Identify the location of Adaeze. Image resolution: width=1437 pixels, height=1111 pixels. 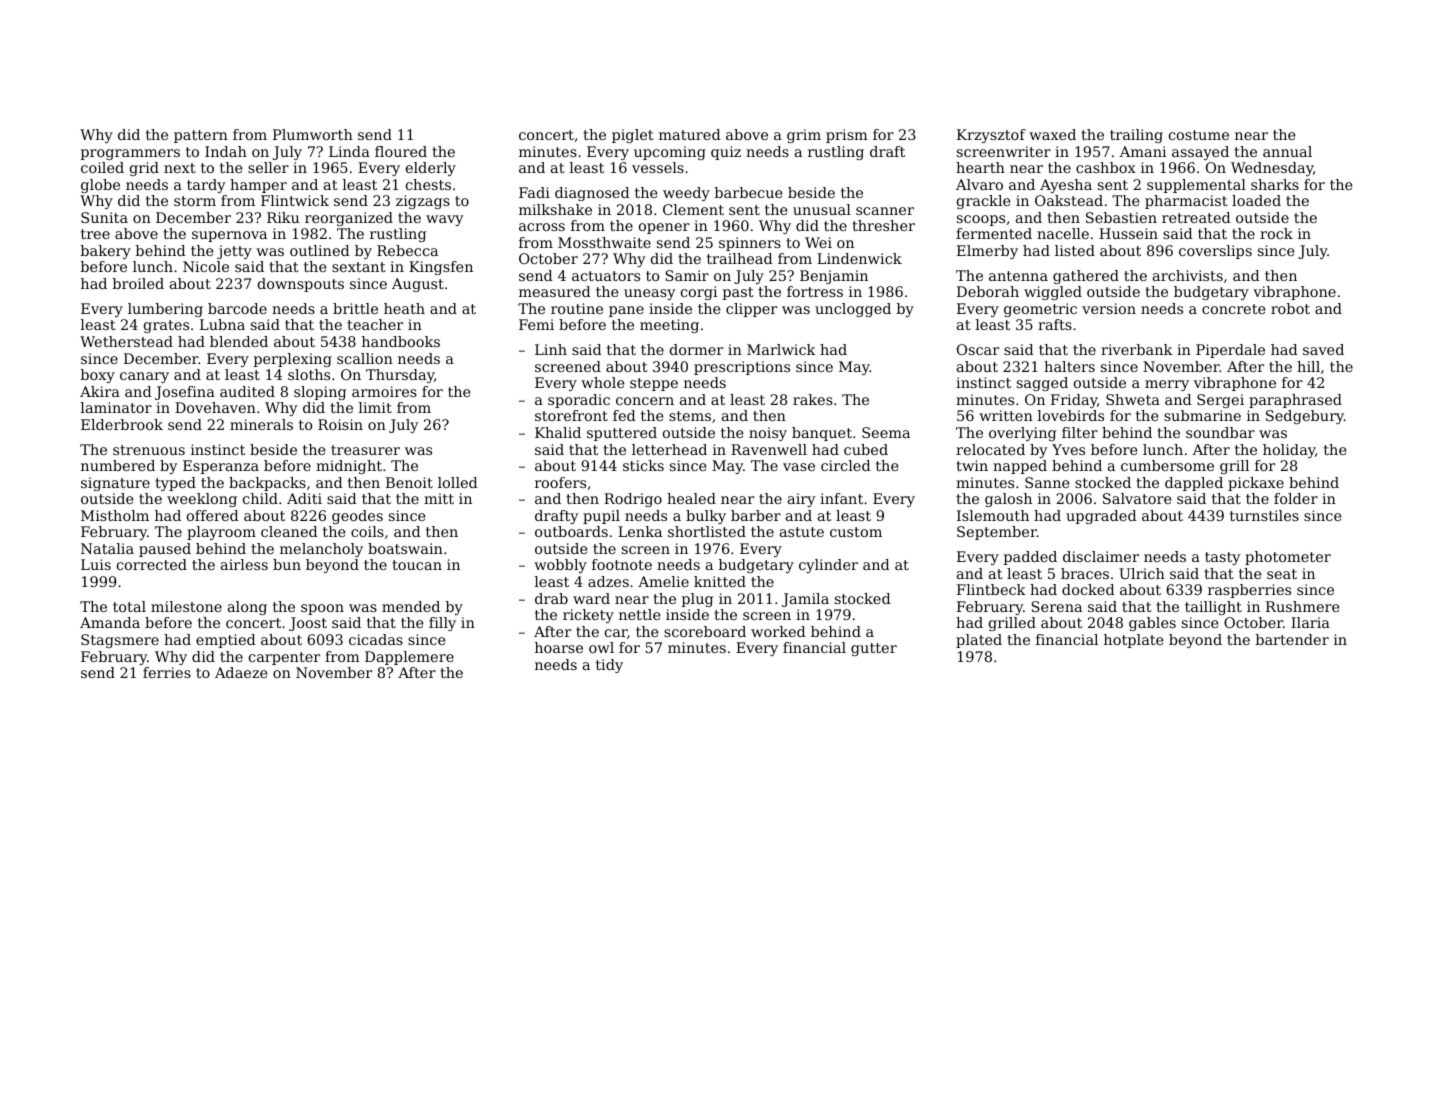
(241, 672).
